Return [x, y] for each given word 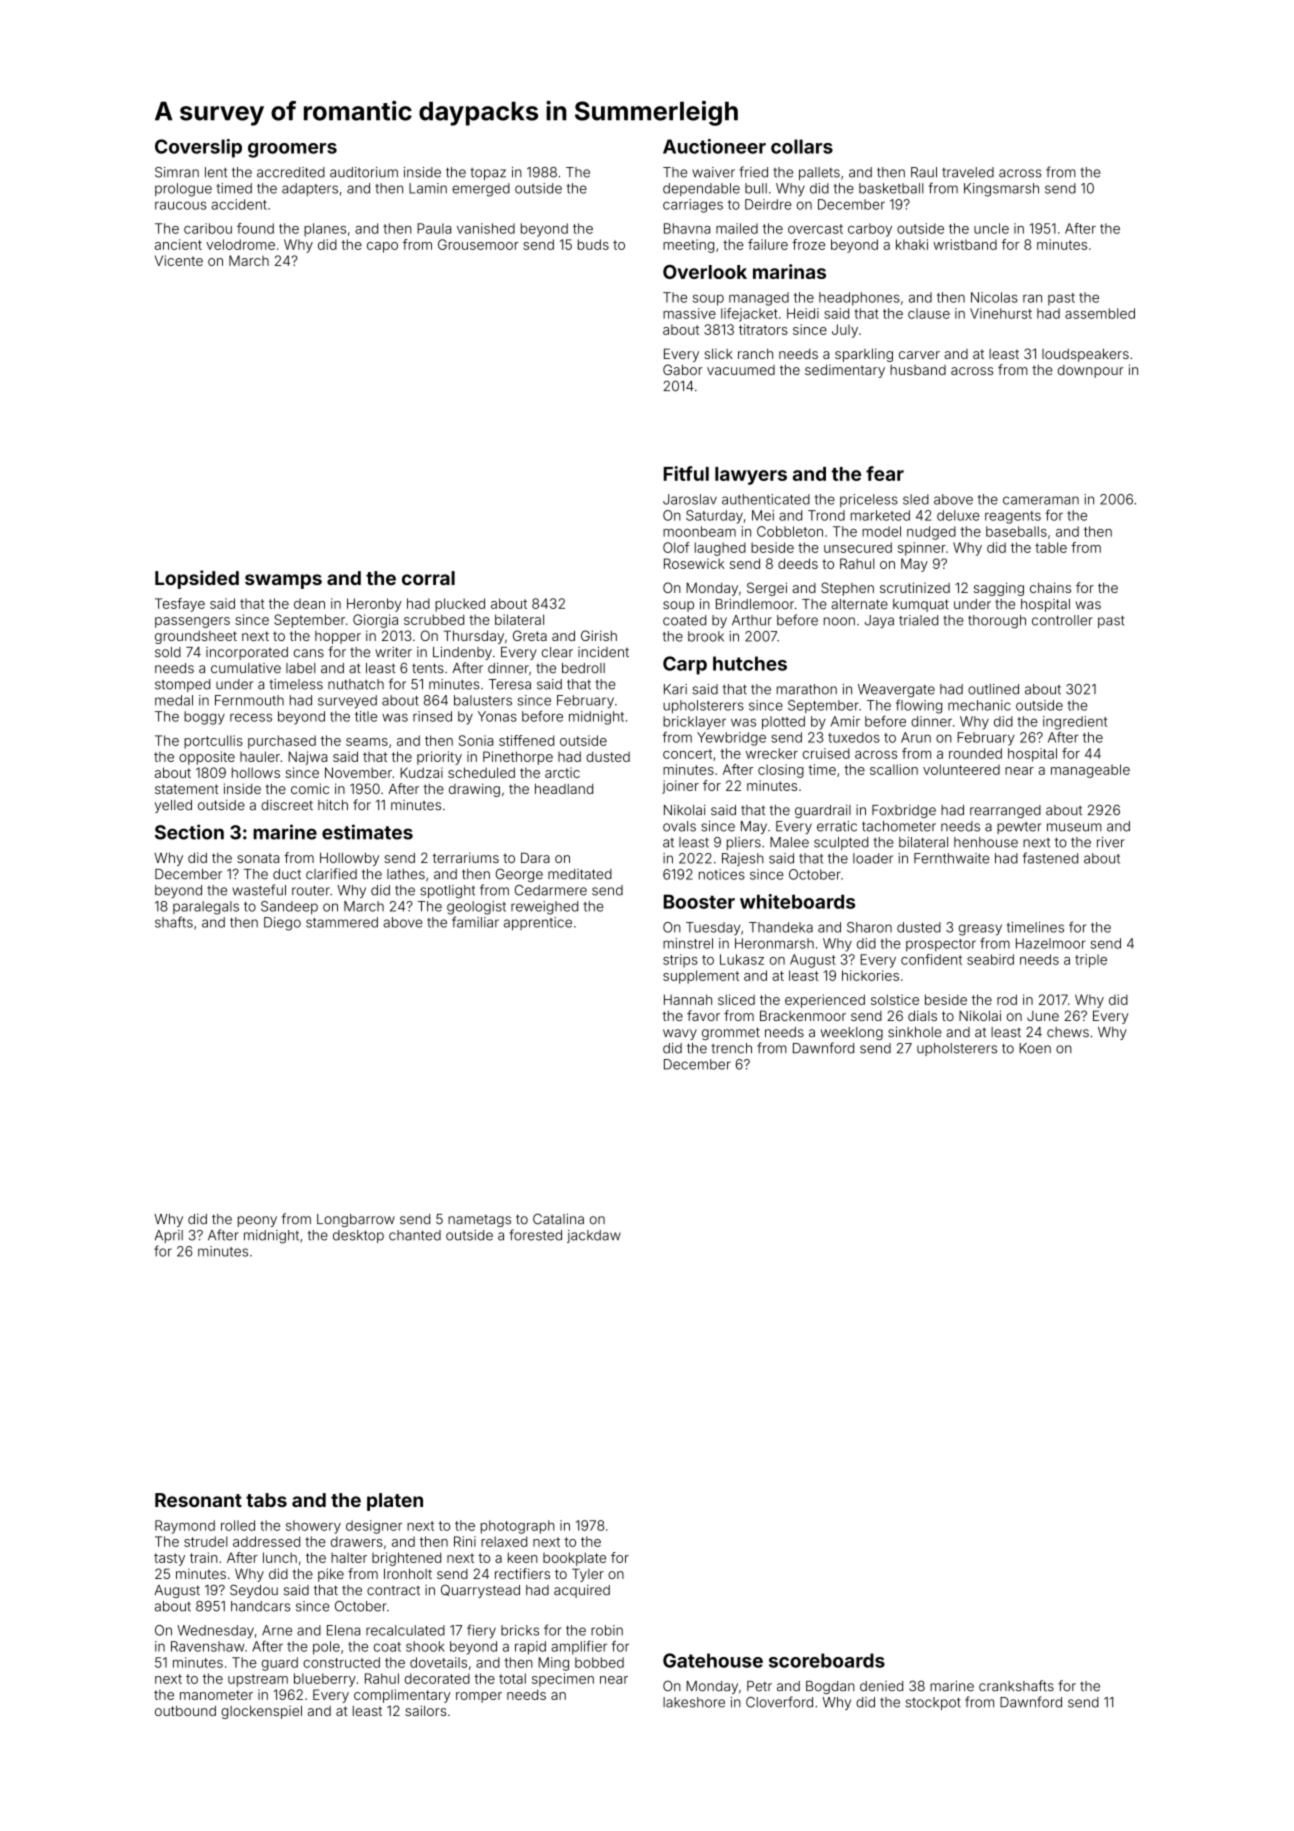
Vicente [179, 260]
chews [1068, 1032]
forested [535, 1235]
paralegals [206, 908]
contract [393, 1591]
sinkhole [915, 1032]
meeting [688, 246]
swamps [283, 581]
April [169, 1236]
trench [732, 1048]
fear [885, 473]
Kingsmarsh [1001, 190]
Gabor [683, 369]
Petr [759, 1686]
